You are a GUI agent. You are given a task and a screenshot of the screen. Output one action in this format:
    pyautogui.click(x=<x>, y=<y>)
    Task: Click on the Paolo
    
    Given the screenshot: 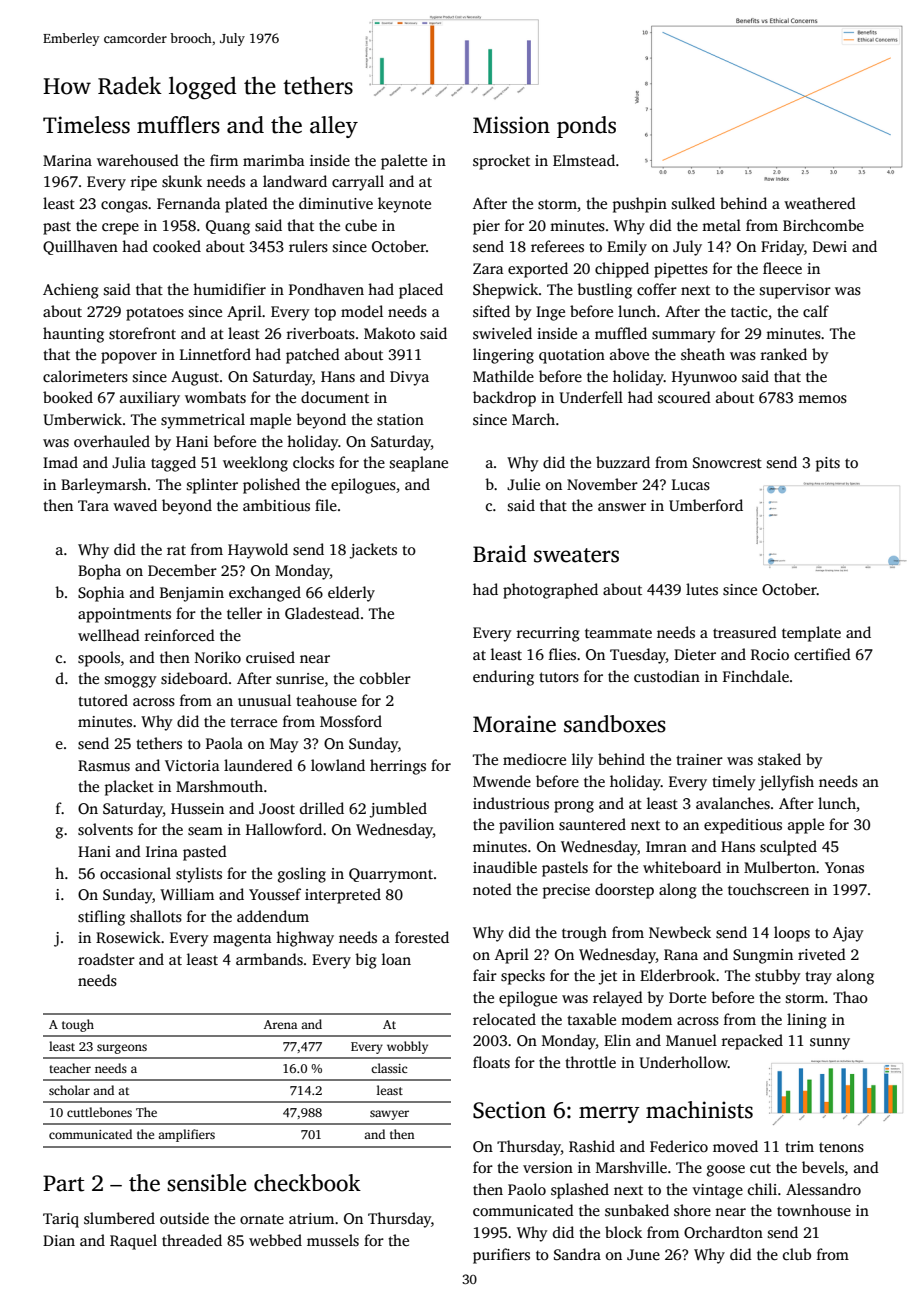 What is the action you would take?
    pyautogui.click(x=527, y=1189)
